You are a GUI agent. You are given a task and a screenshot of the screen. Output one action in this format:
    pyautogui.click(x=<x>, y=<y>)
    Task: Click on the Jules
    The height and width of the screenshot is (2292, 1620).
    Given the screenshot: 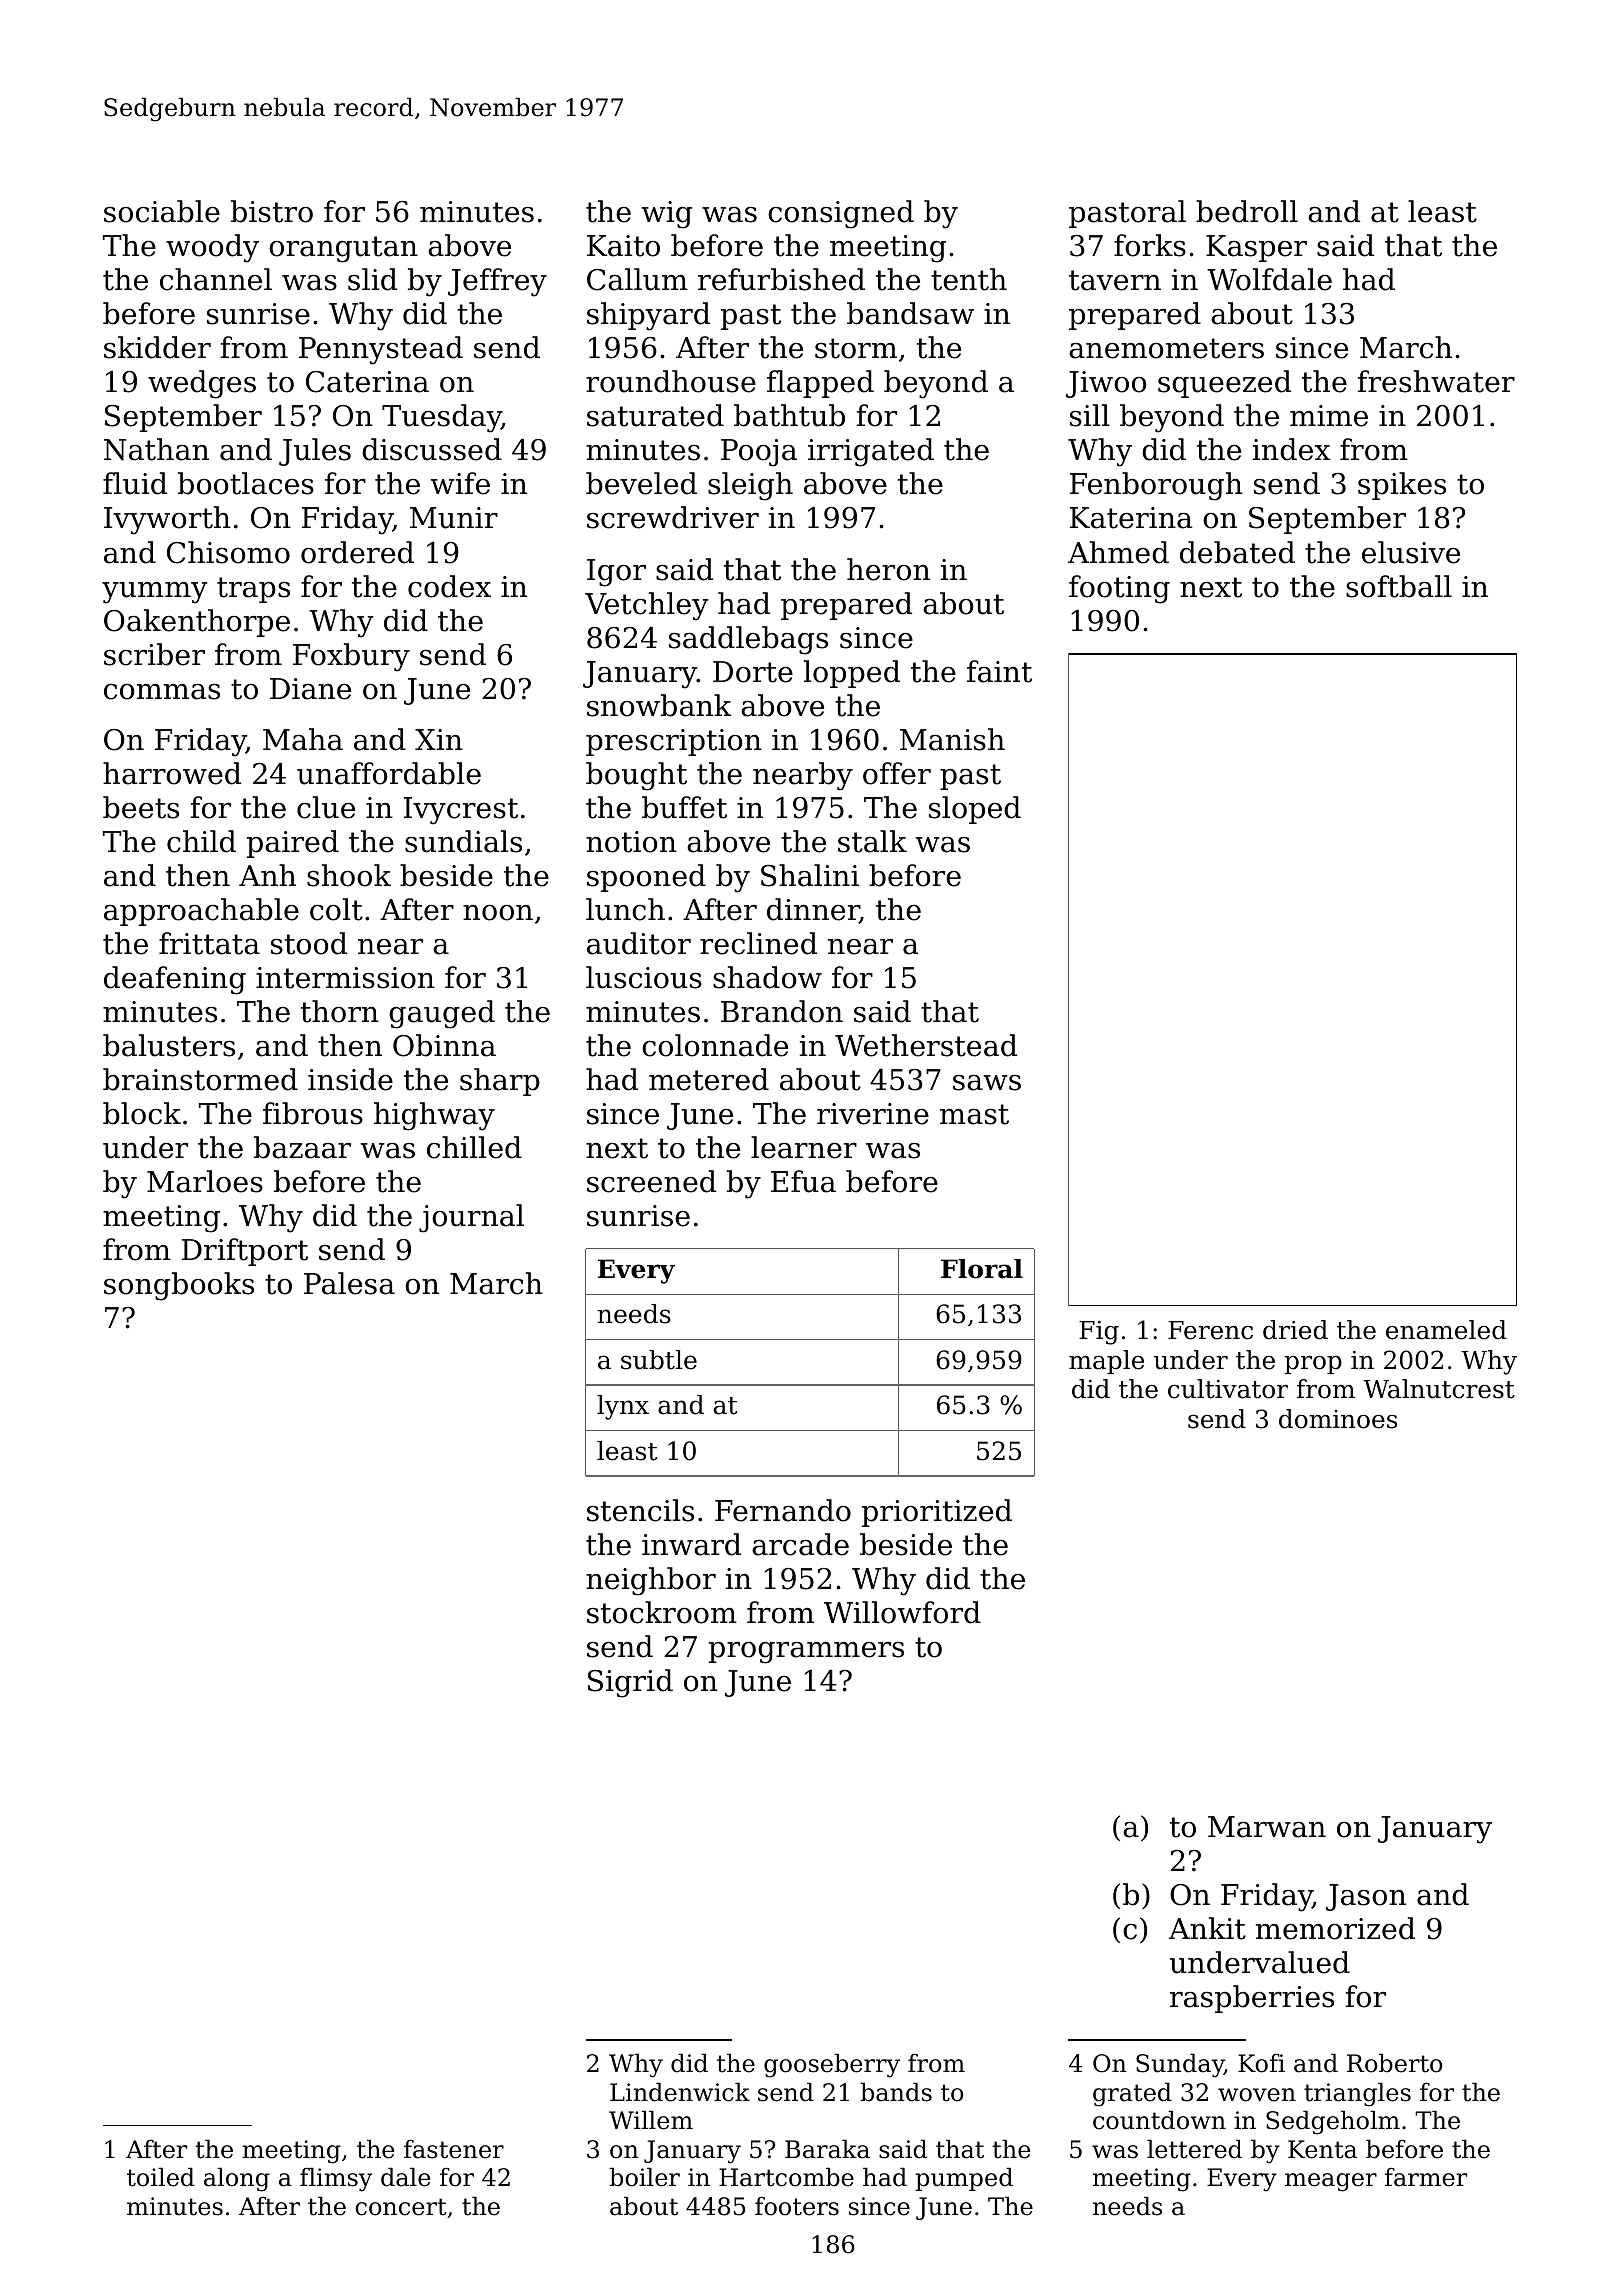 What is the action you would take?
    pyautogui.click(x=315, y=452)
